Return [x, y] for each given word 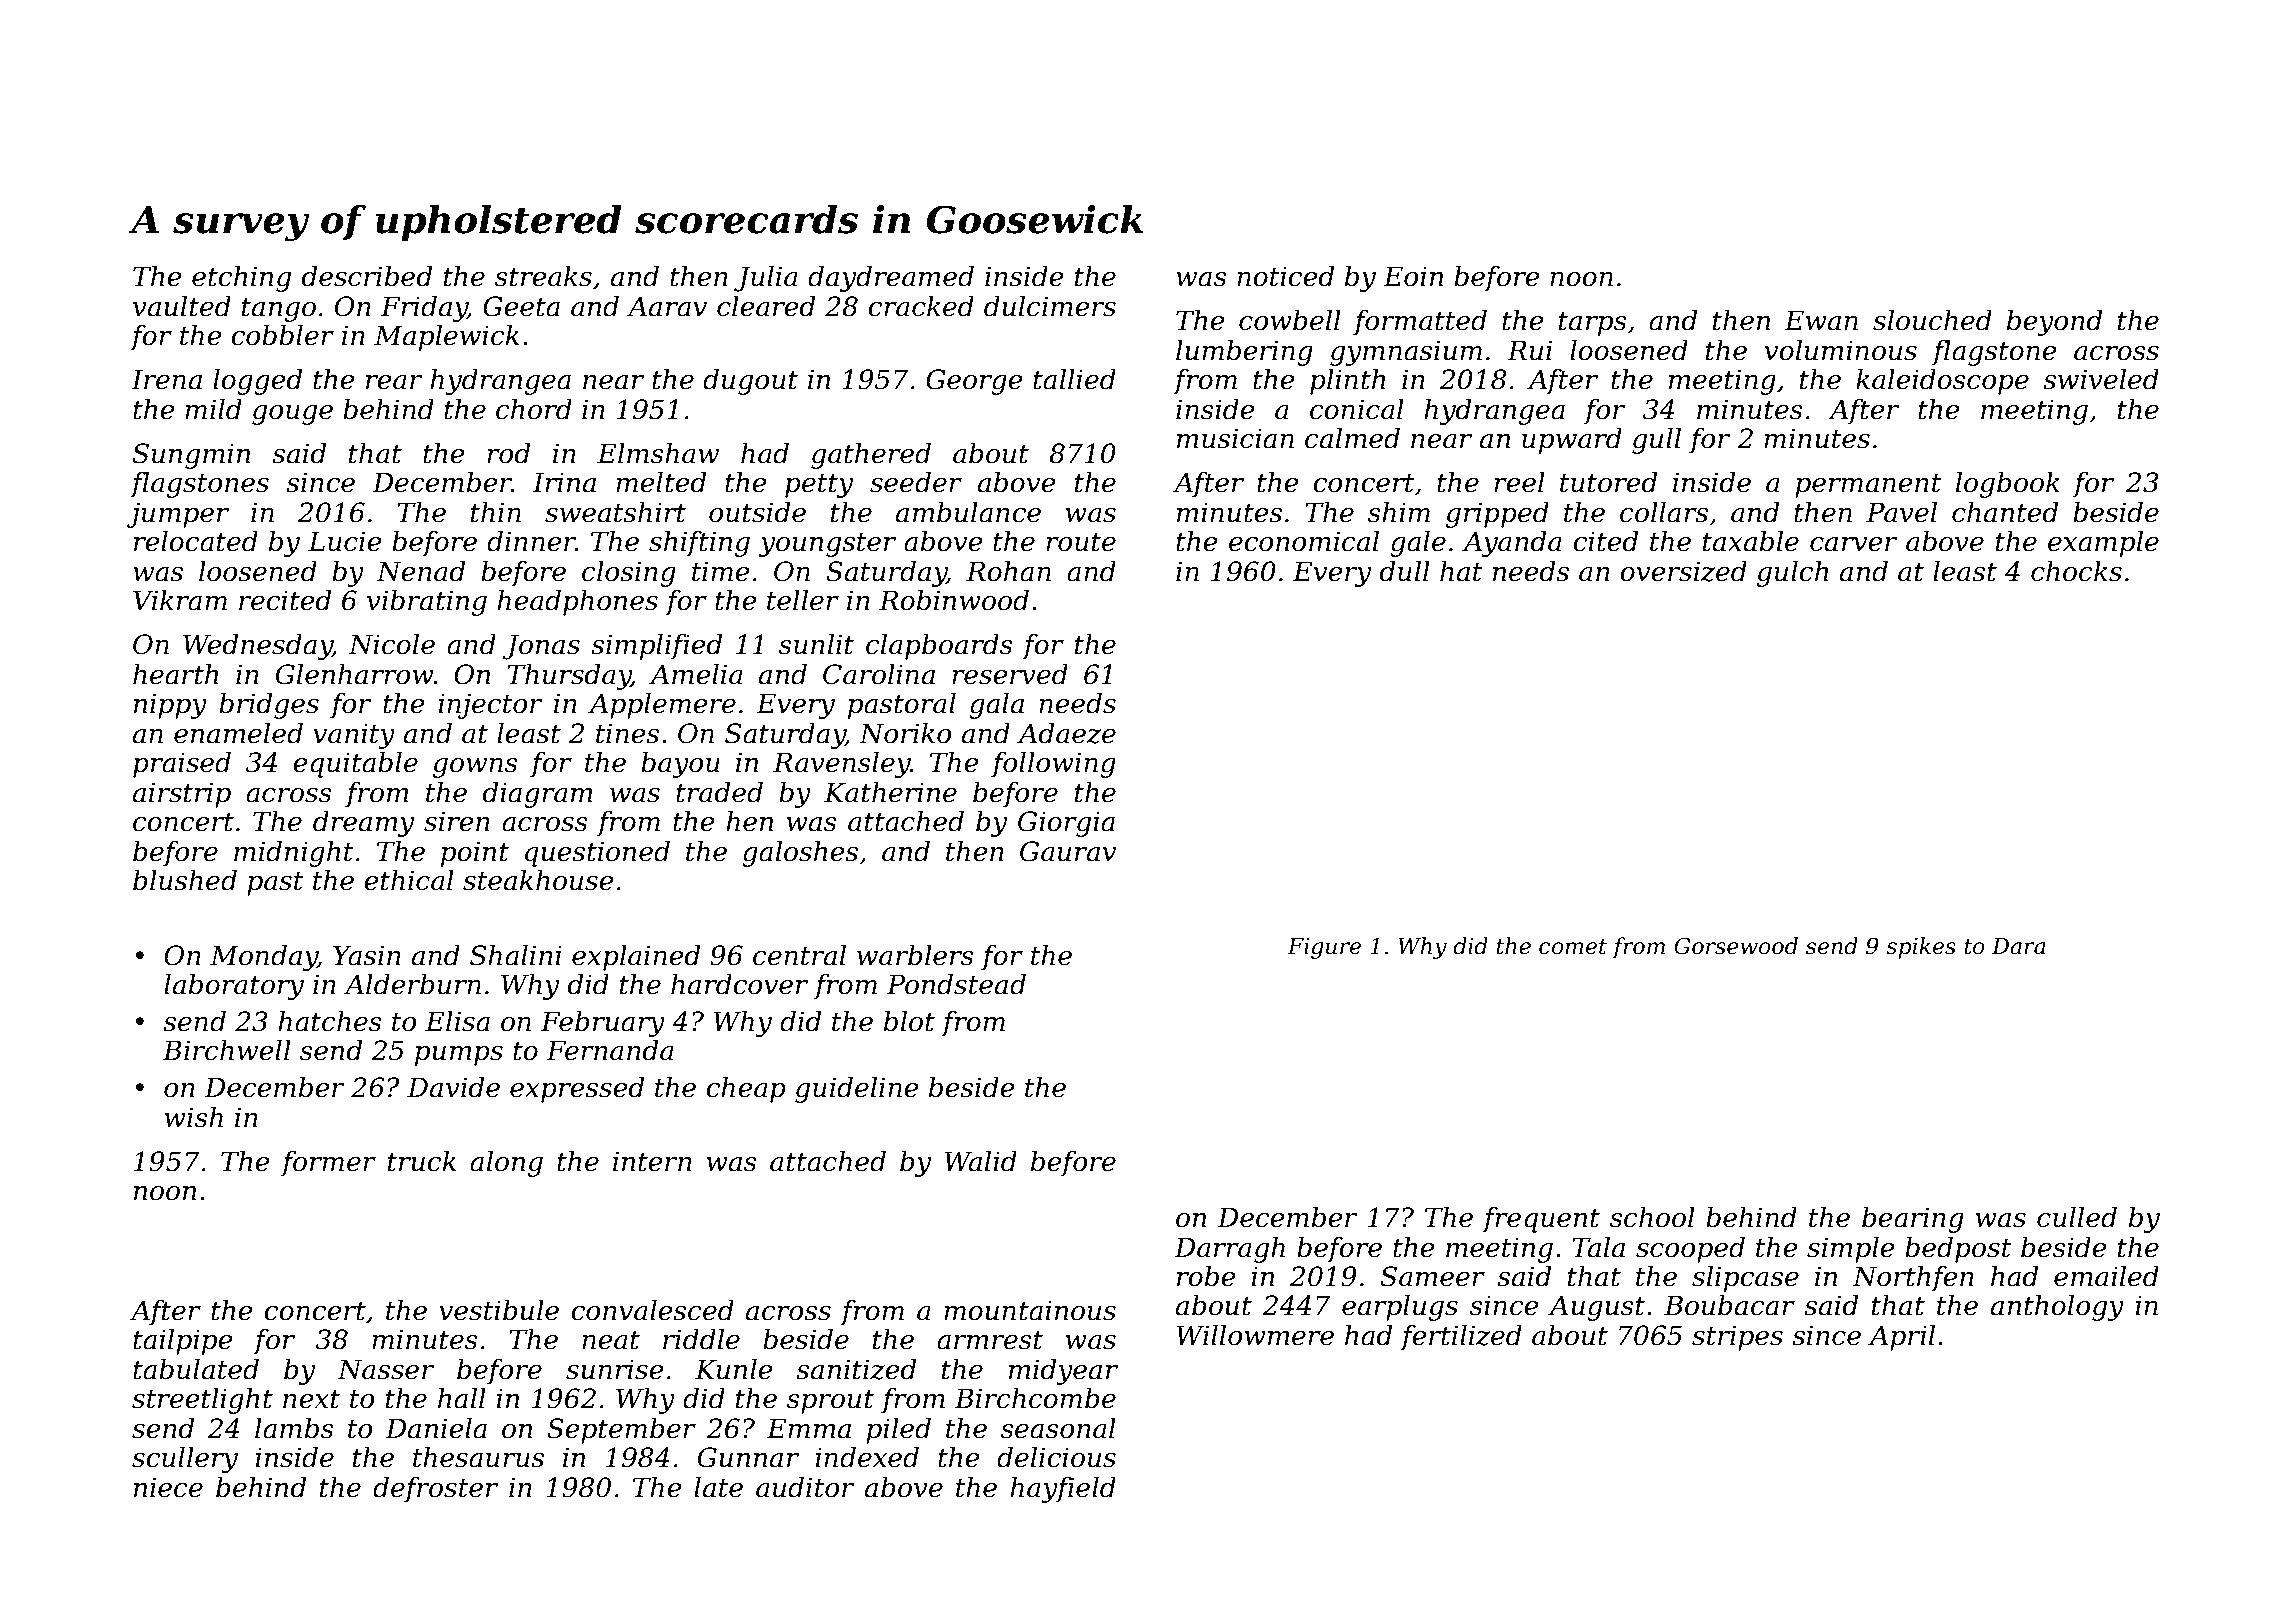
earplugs [1400, 1308]
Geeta [521, 306]
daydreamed [891, 279]
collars [1664, 512]
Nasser [386, 1369]
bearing [1913, 1220]
